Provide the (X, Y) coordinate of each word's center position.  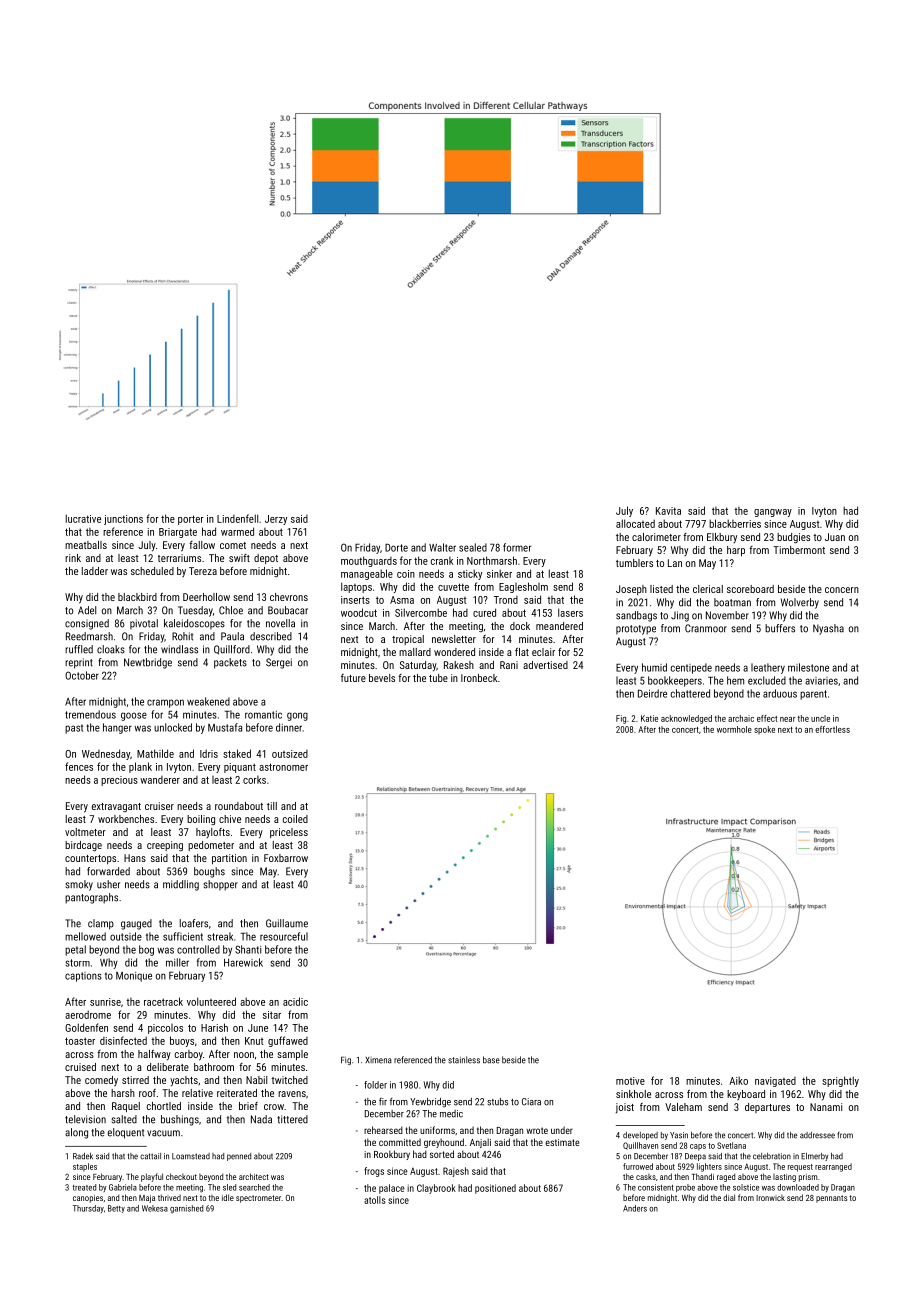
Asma (402, 600)
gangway (773, 513)
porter (191, 520)
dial (729, 1197)
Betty (116, 1209)
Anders (635, 1208)
